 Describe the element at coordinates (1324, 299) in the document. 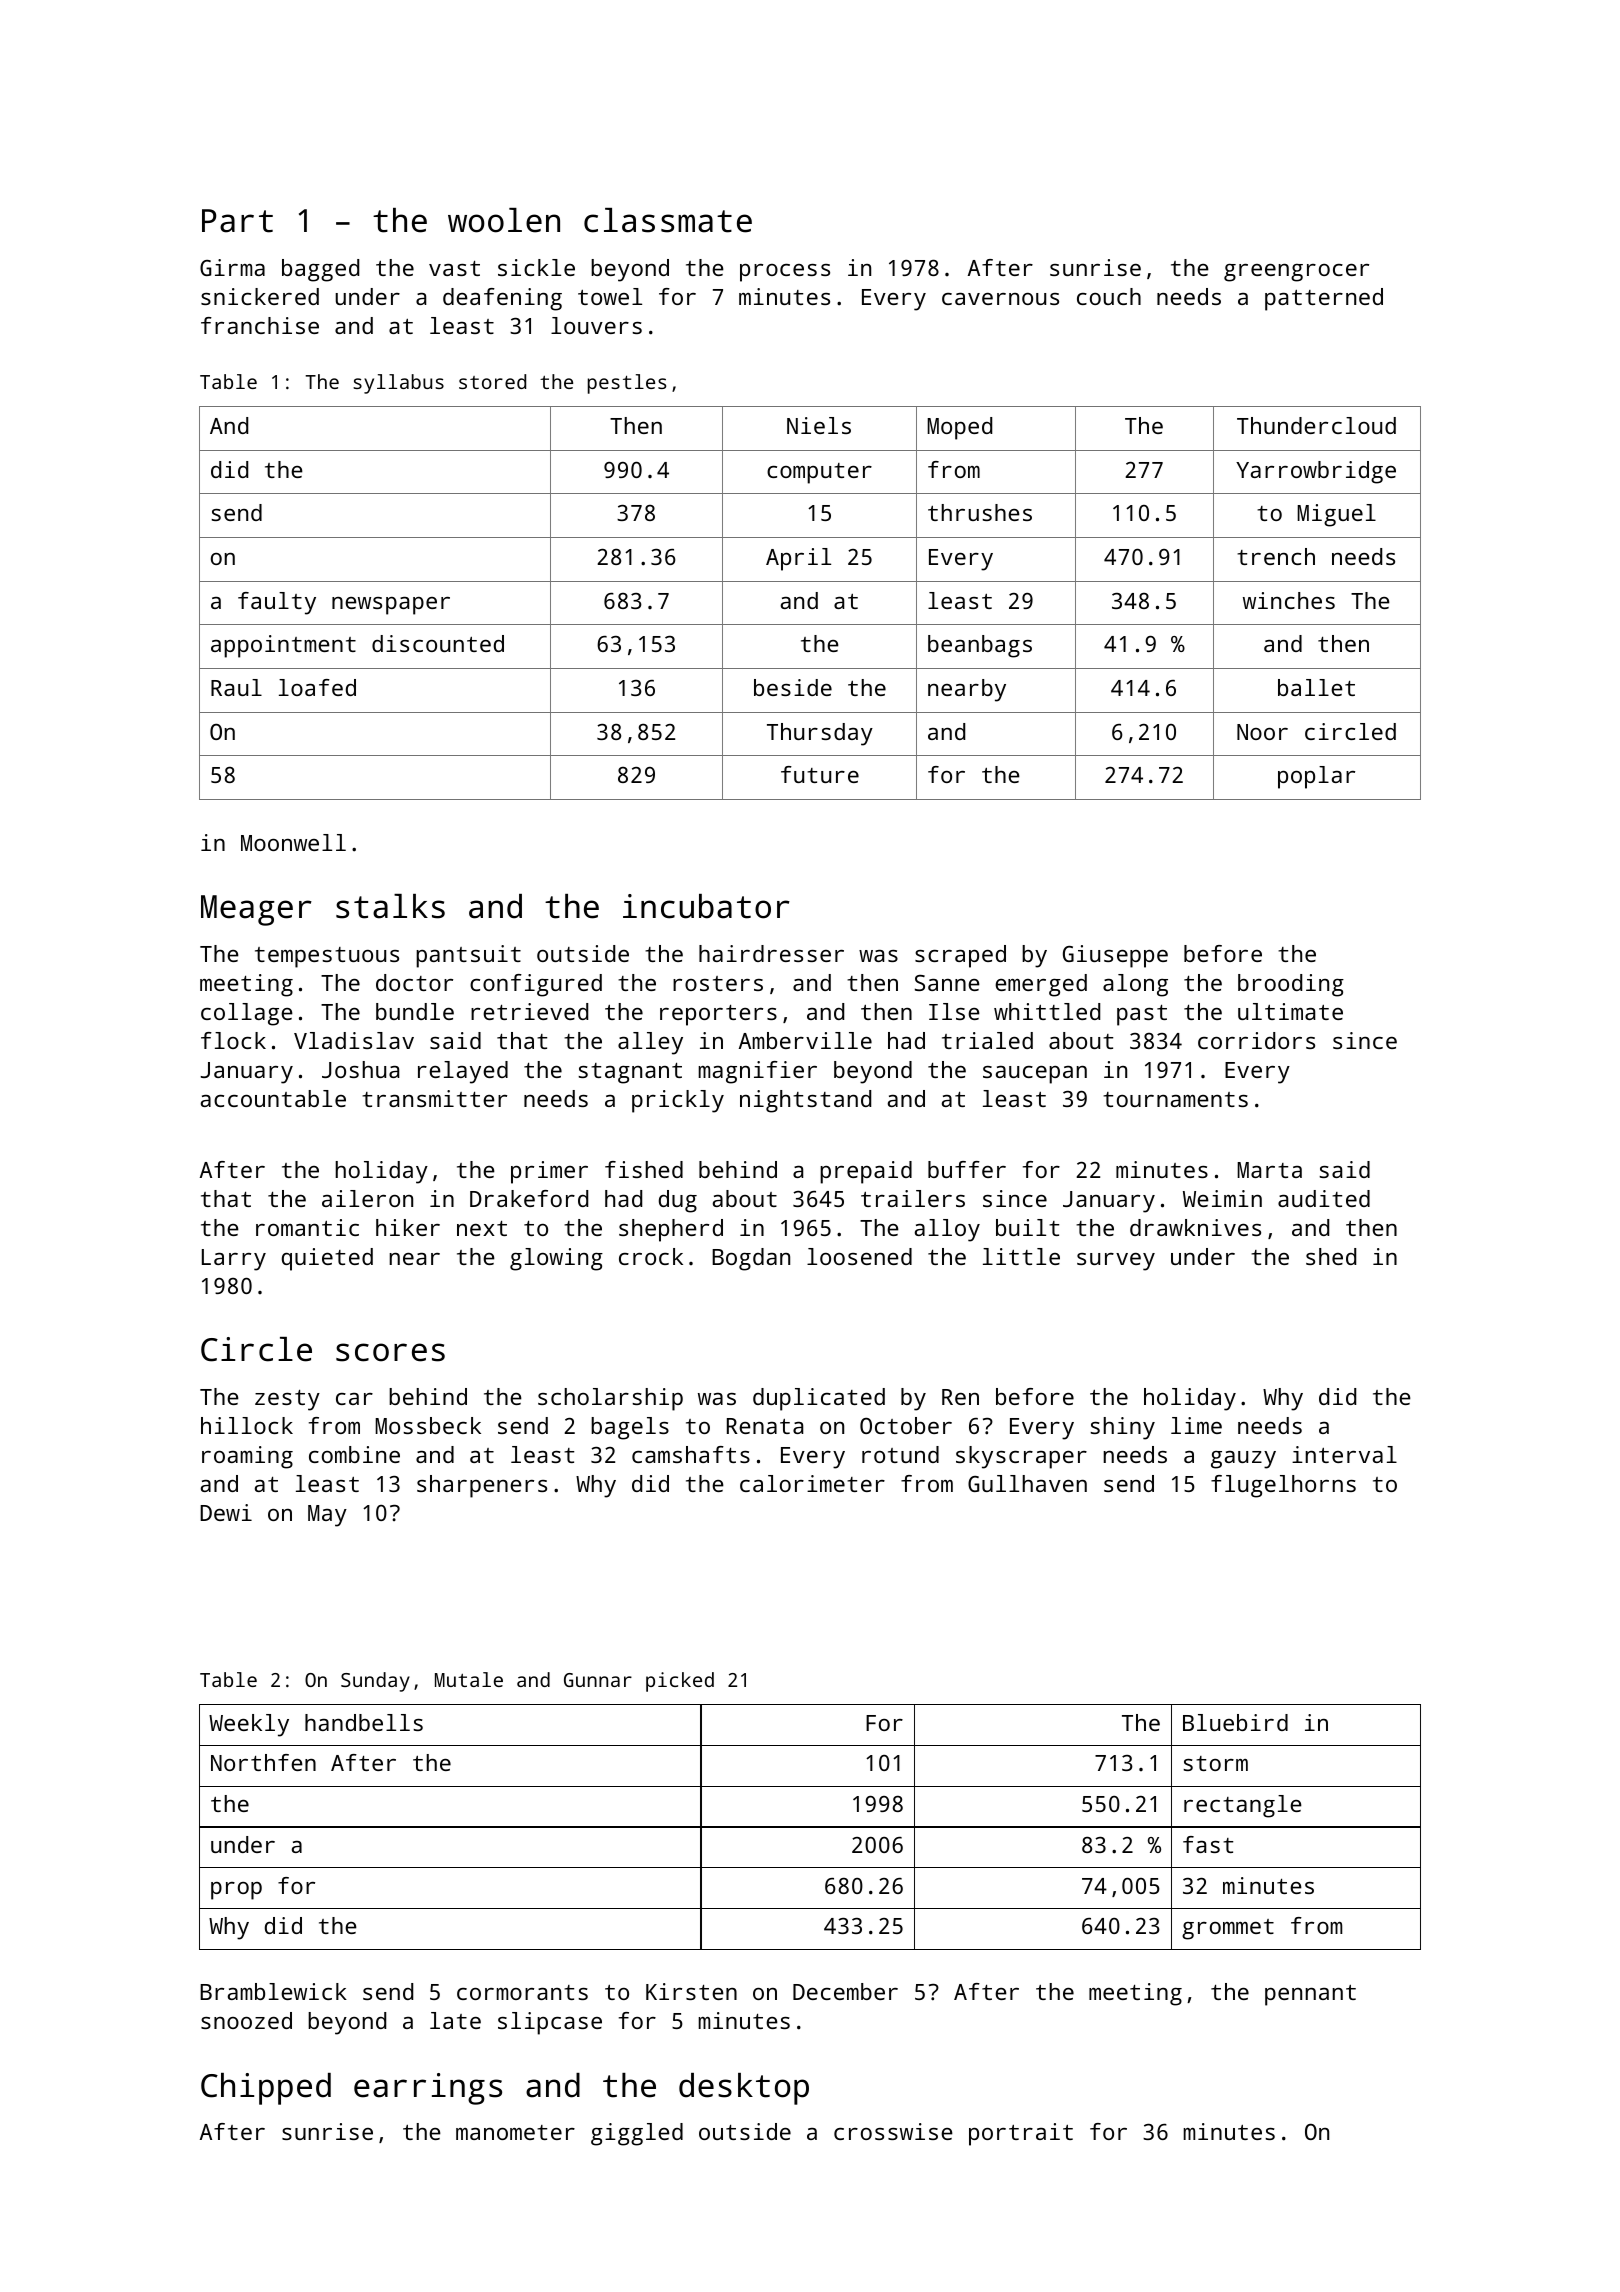

I see `patterned` at that location.
